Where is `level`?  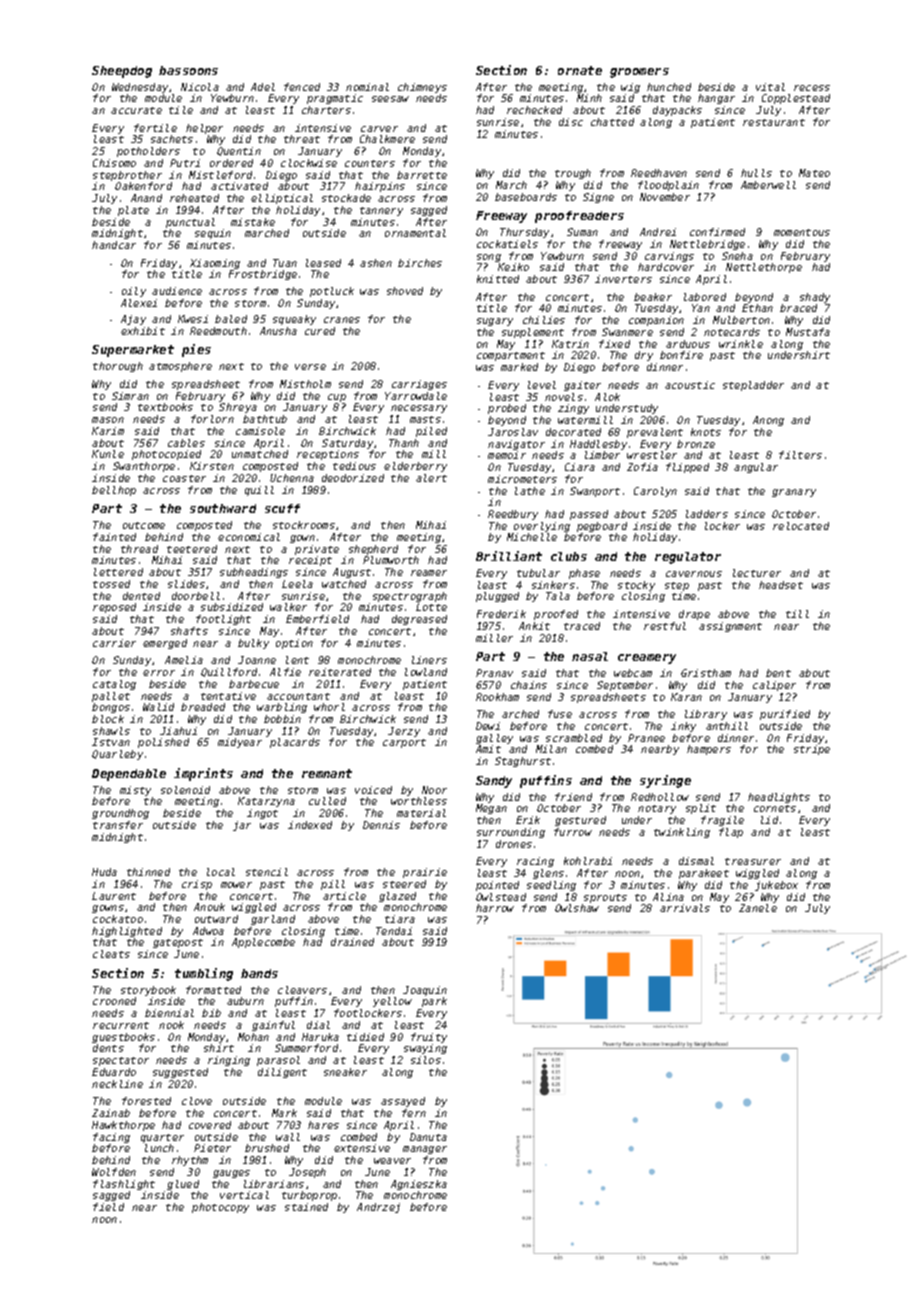
level is located at coordinates (542, 385).
